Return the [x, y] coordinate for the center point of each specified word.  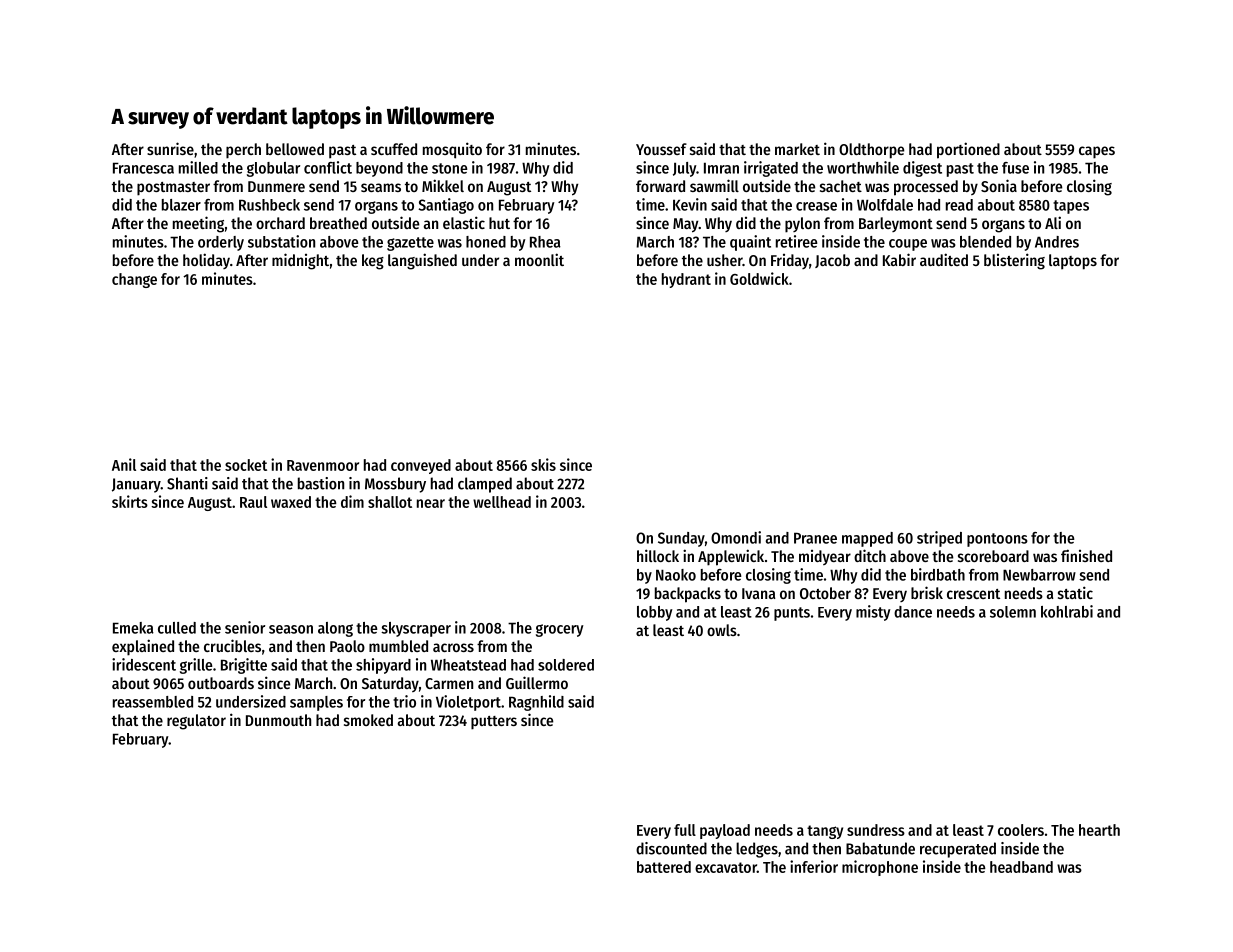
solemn [1013, 612]
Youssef [661, 149]
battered [664, 867]
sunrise [170, 148]
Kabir [899, 259]
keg [373, 262]
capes [1097, 152]
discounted [671, 848]
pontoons [997, 540]
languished [422, 261]
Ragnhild [536, 703]
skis [543, 464]
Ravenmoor [323, 465]
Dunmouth [278, 720]
